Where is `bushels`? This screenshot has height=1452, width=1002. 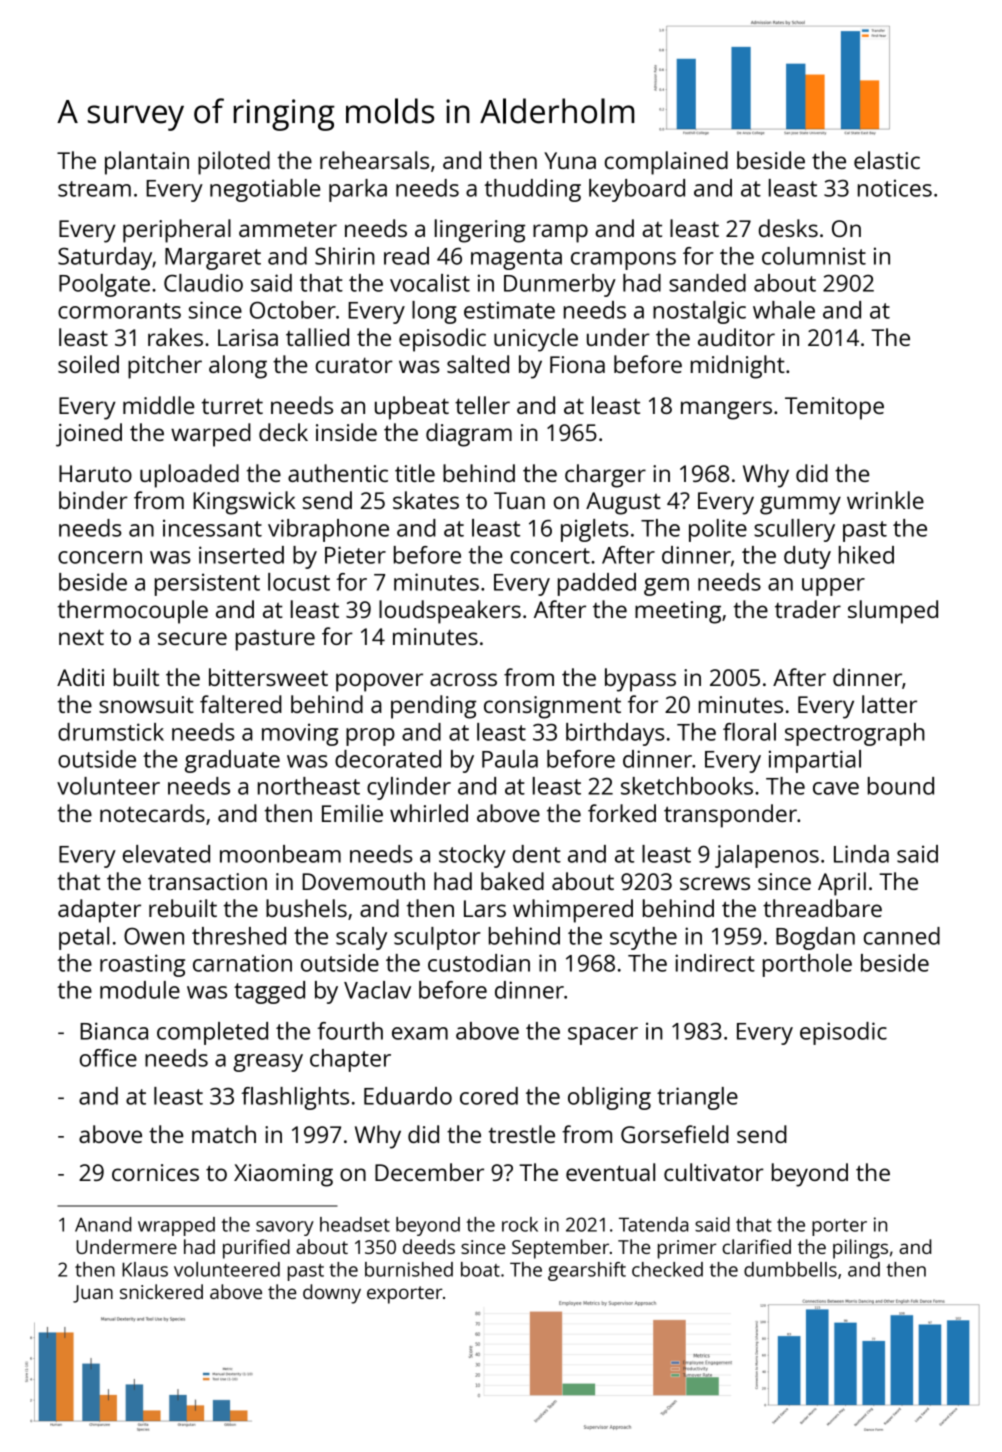 bushels is located at coordinates (306, 908).
